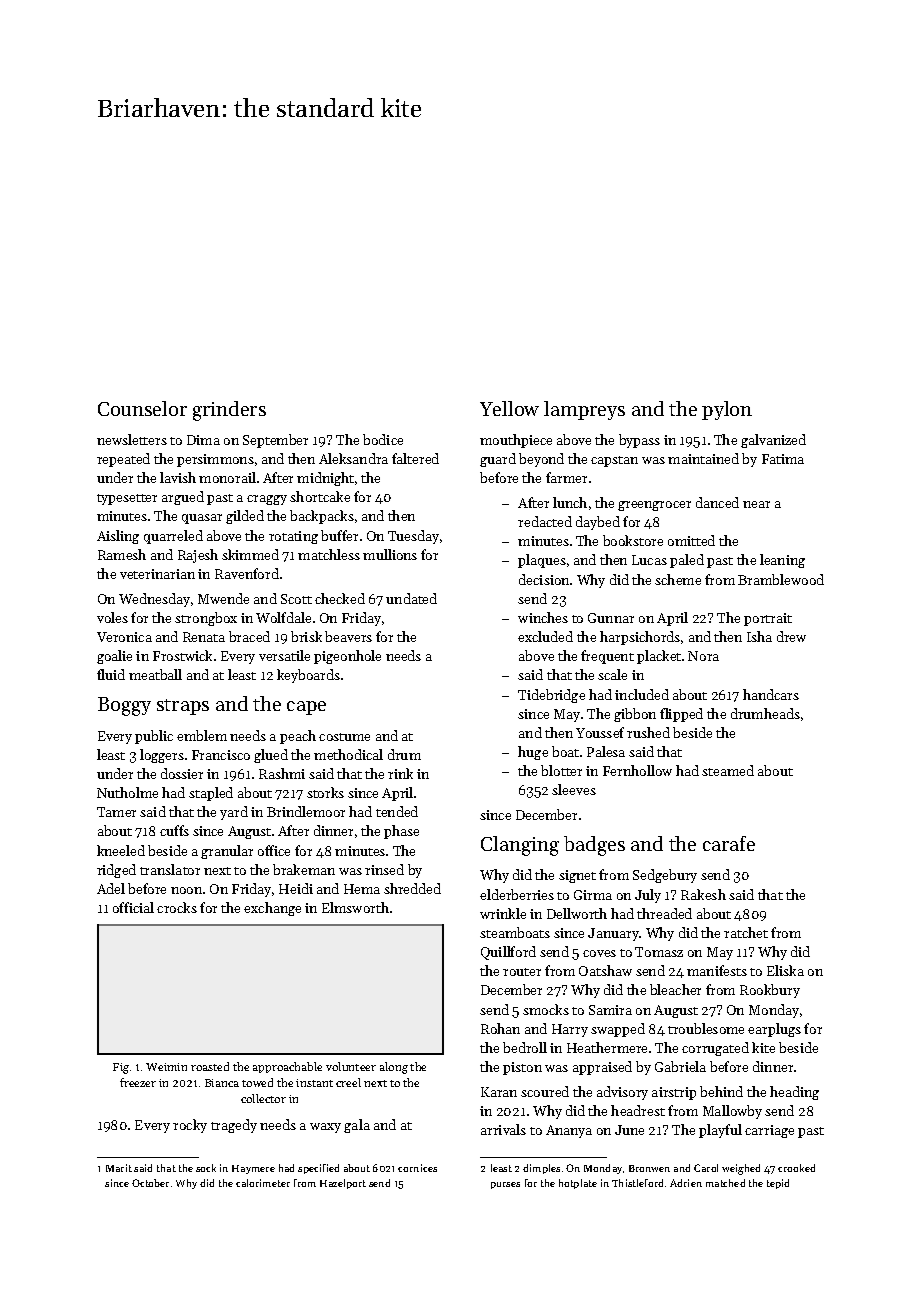 Image resolution: width=924 pixels, height=1308 pixels. I want to click on lampreys, so click(584, 410).
